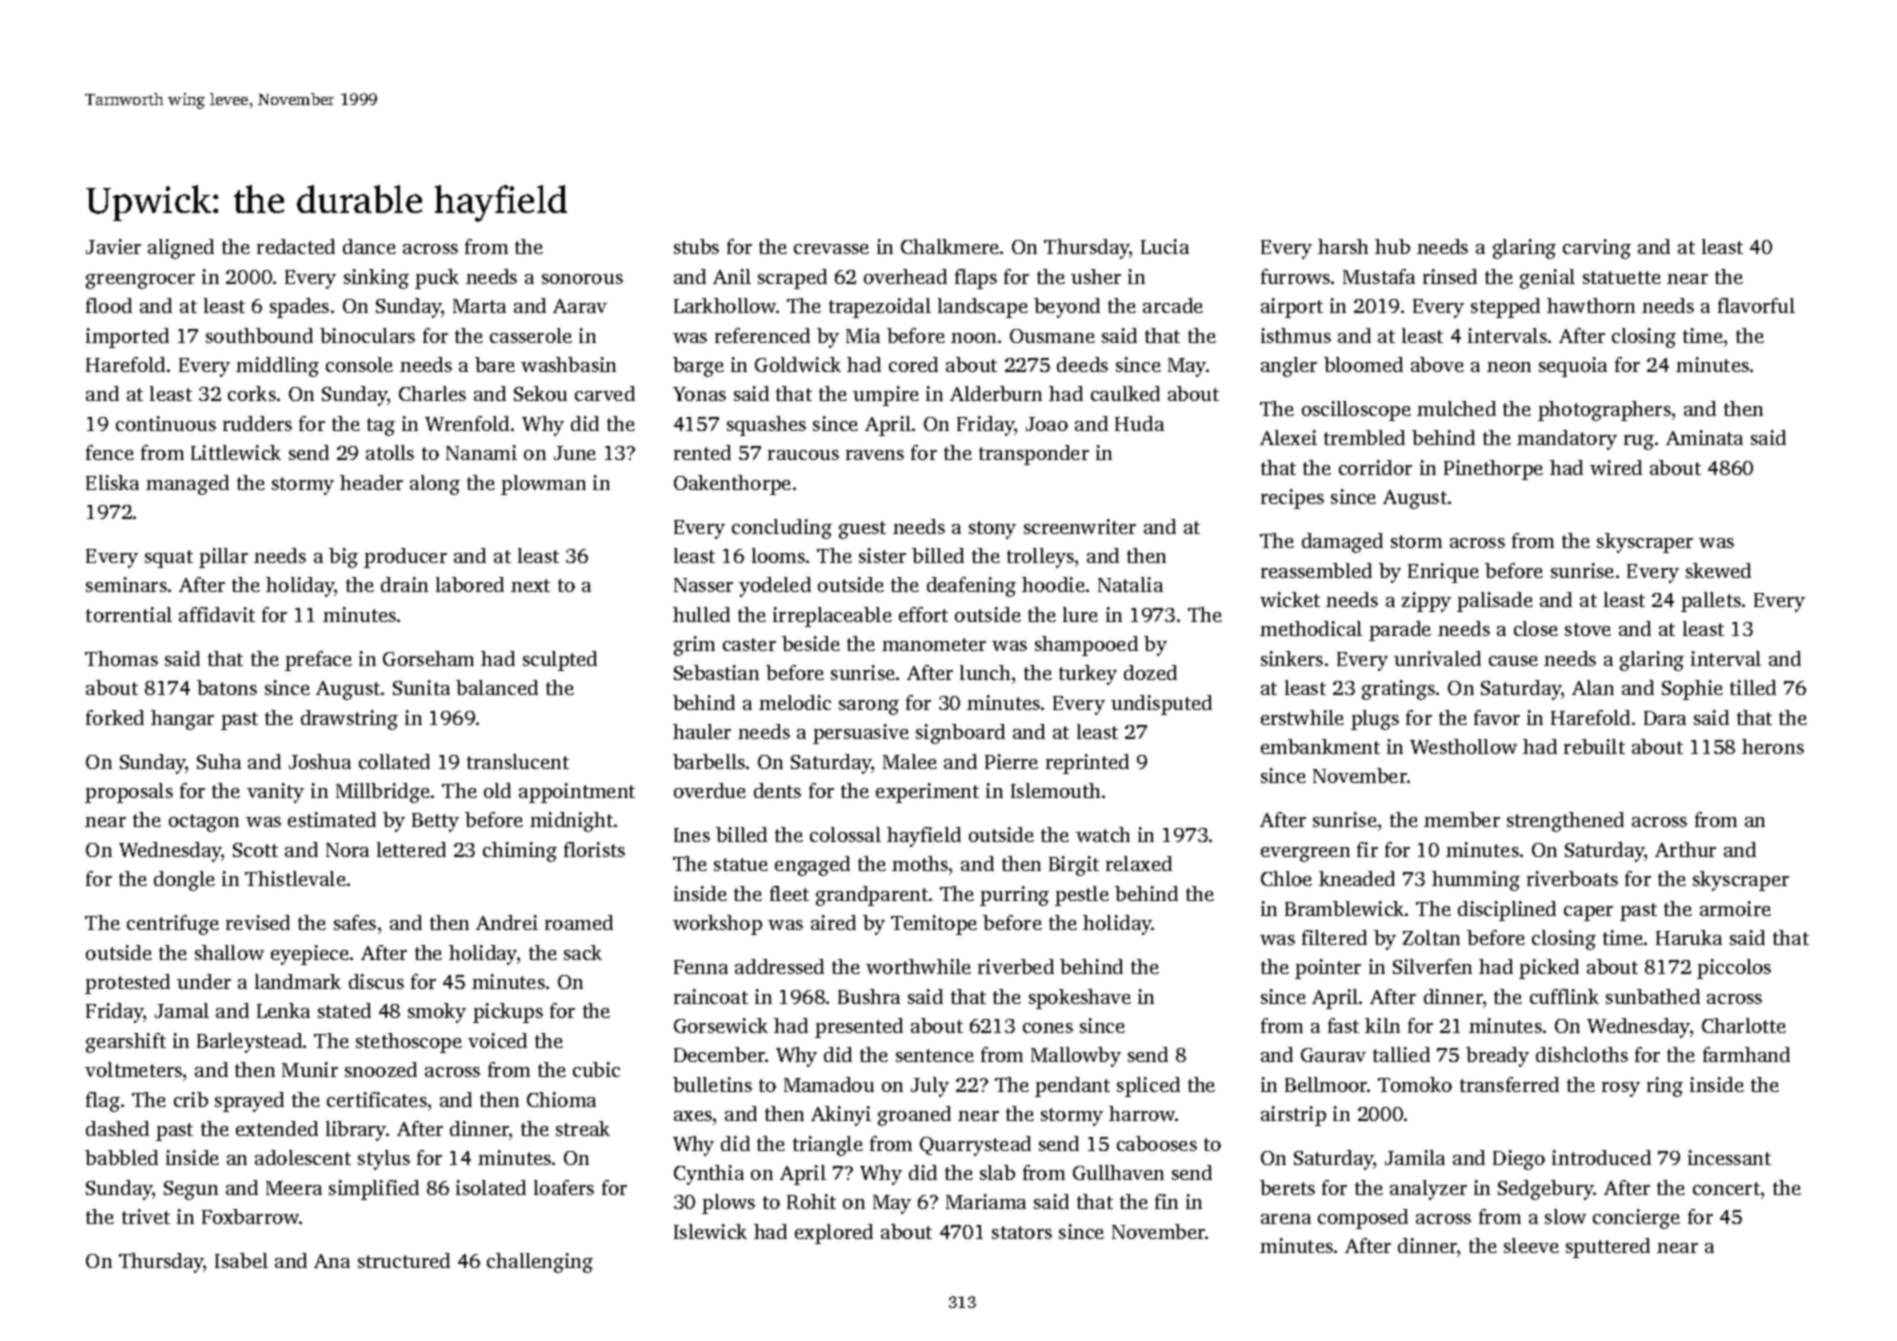 The height and width of the screenshot is (1341, 1897). What do you see at coordinates (540, 1263) in the screenshot?
I see `challenging` at bounding box center [540, 1263].
